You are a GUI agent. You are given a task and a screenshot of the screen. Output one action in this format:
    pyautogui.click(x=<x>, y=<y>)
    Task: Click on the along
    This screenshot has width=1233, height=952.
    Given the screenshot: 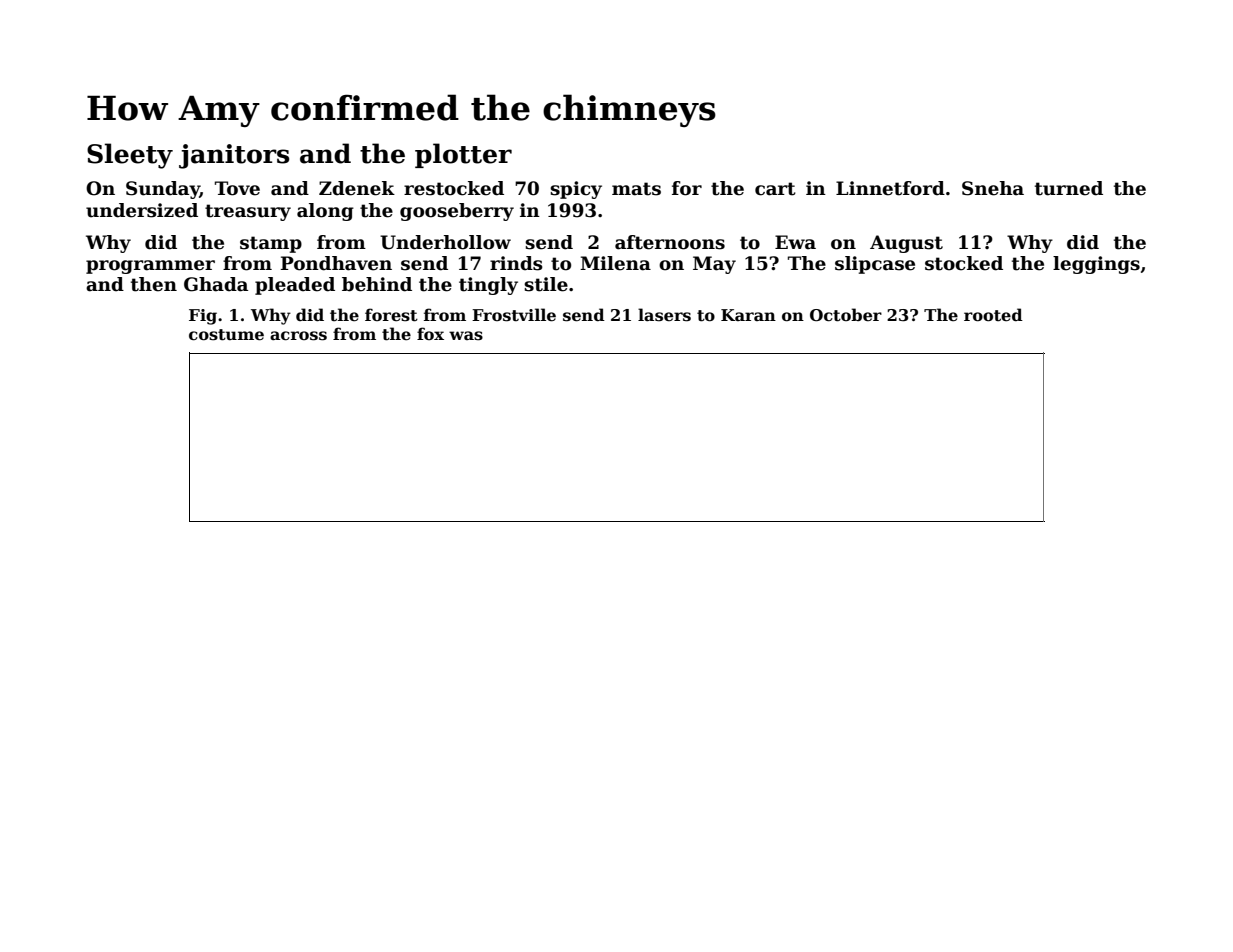 What is the action you would take?
    pyautogui.click(x=325, y=212)
